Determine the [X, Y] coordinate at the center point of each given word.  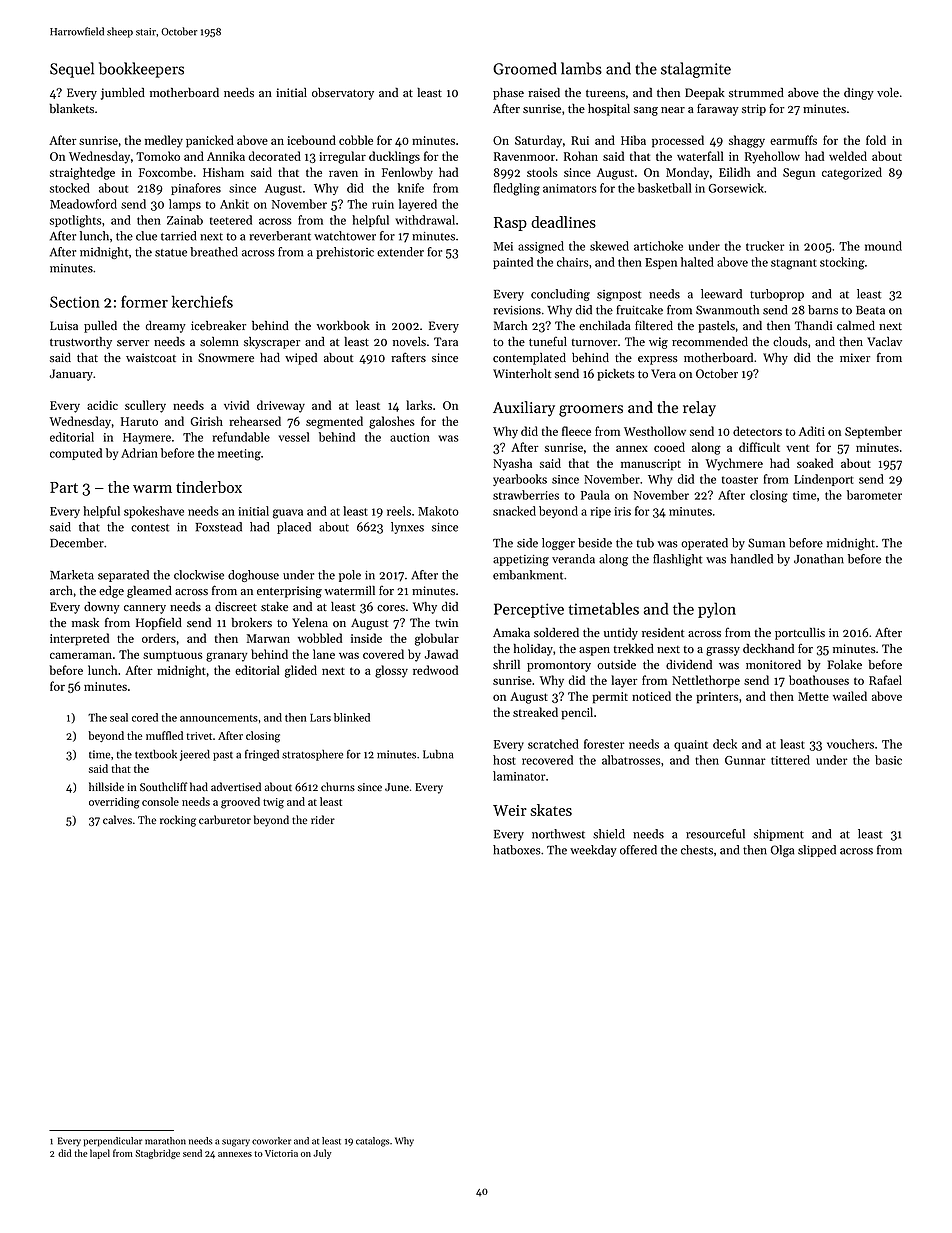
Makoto [438, 511]
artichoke [658, 246]
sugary [236, 1143]
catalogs [372, 1142]
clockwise [199, 575]
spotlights [75, 221]
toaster [740, 480]
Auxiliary [524, 409]
